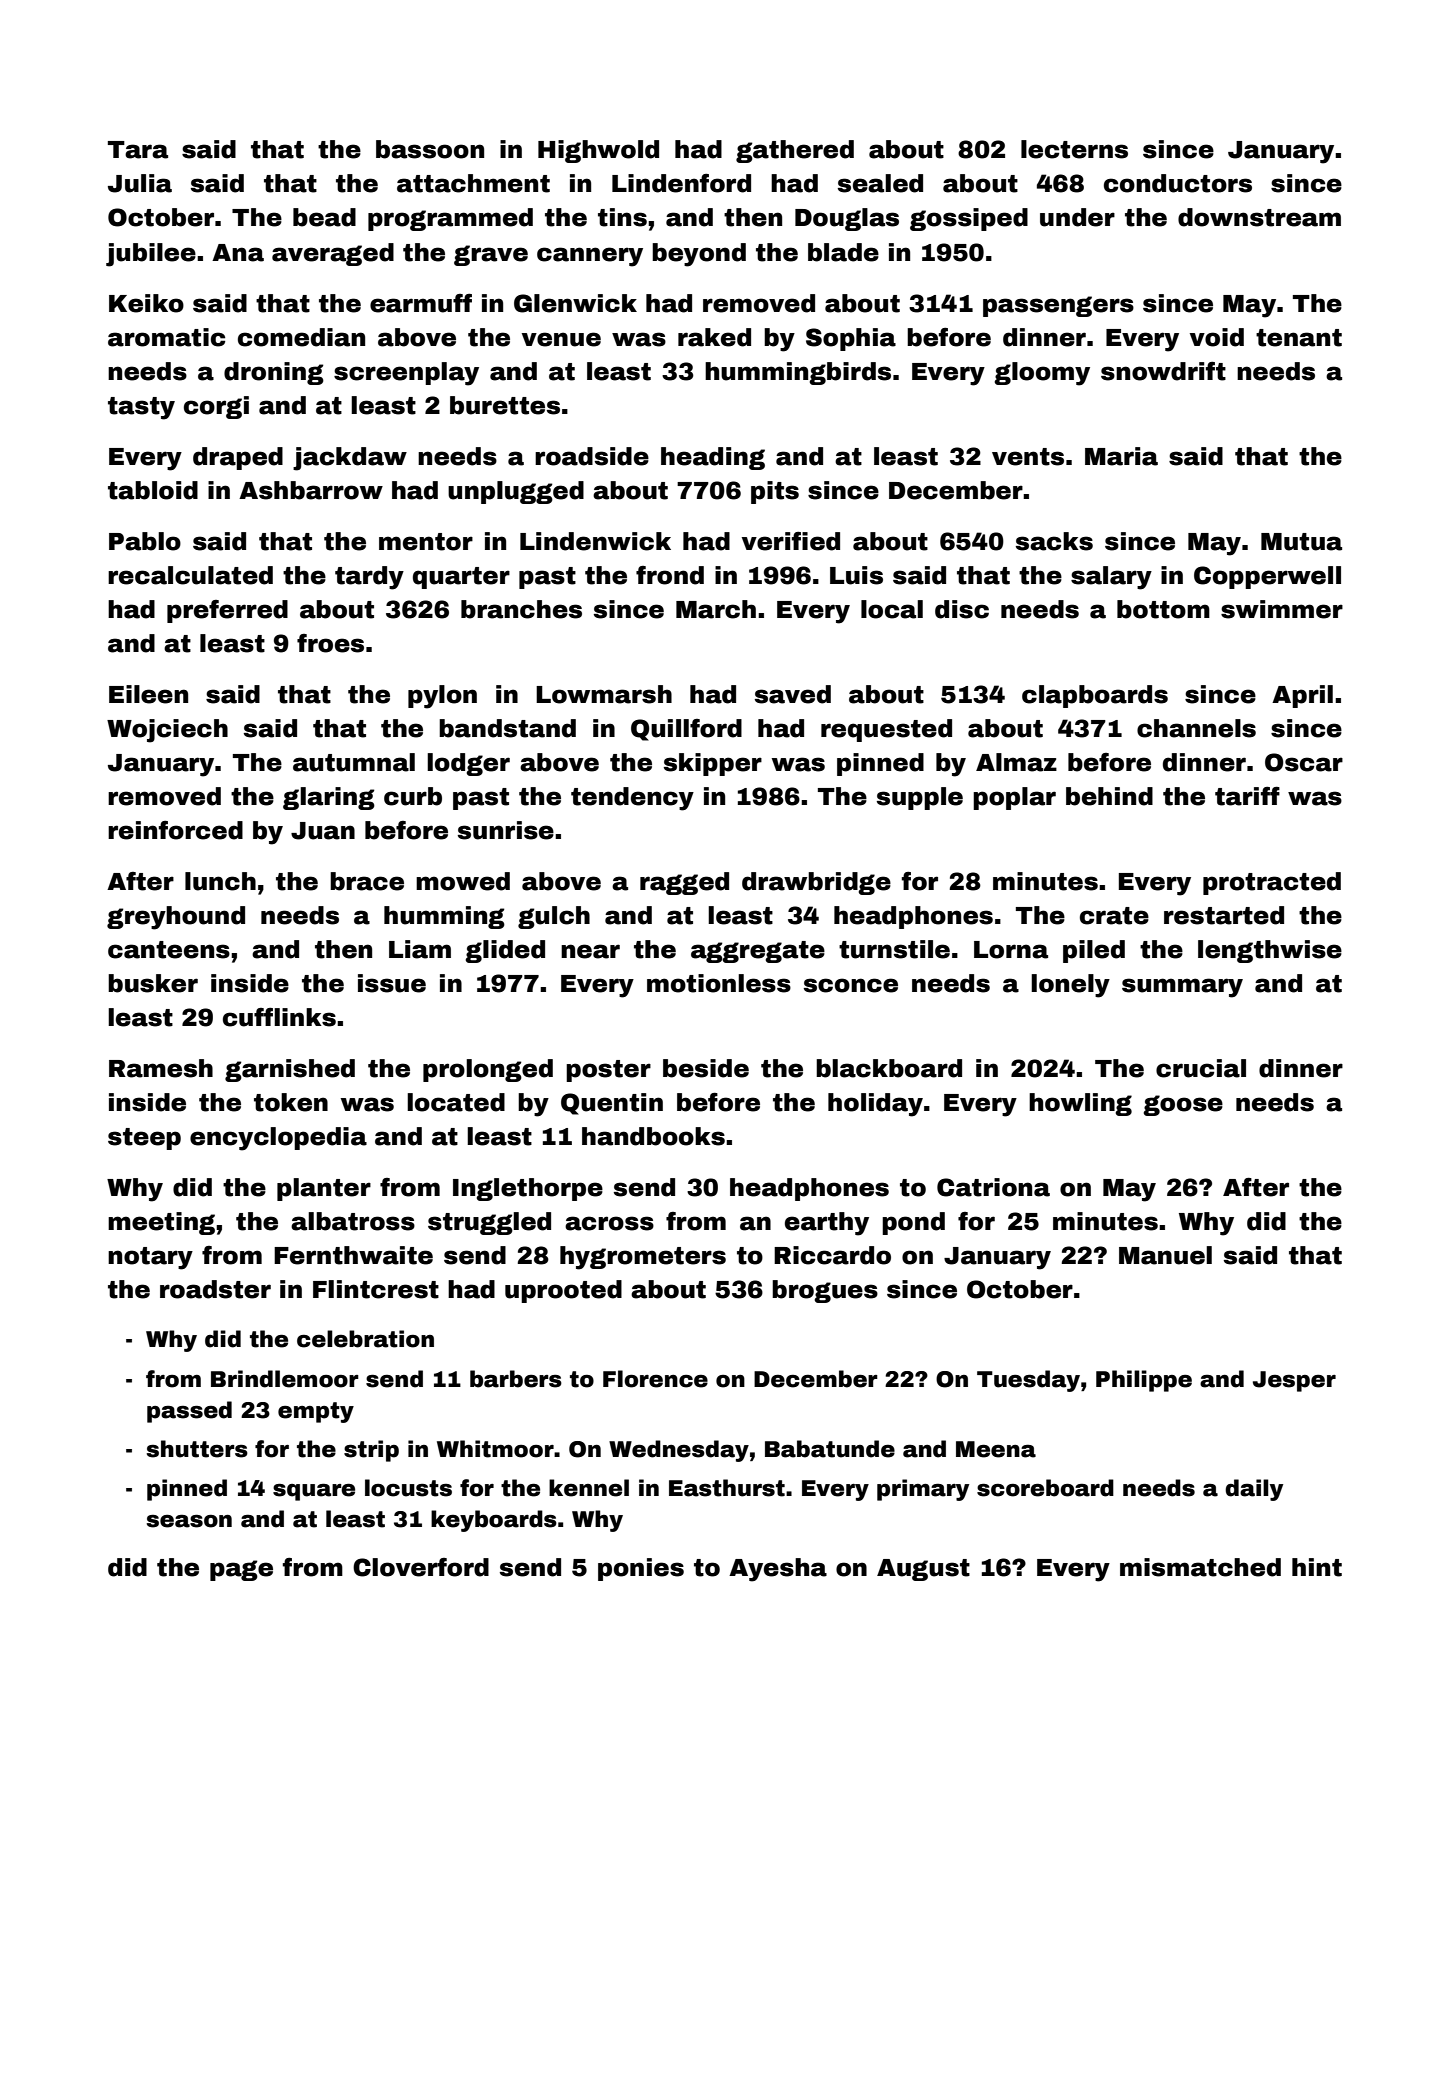  Describe the element at coordinates (138, 150) in the image. I see `Tara` at that location.
